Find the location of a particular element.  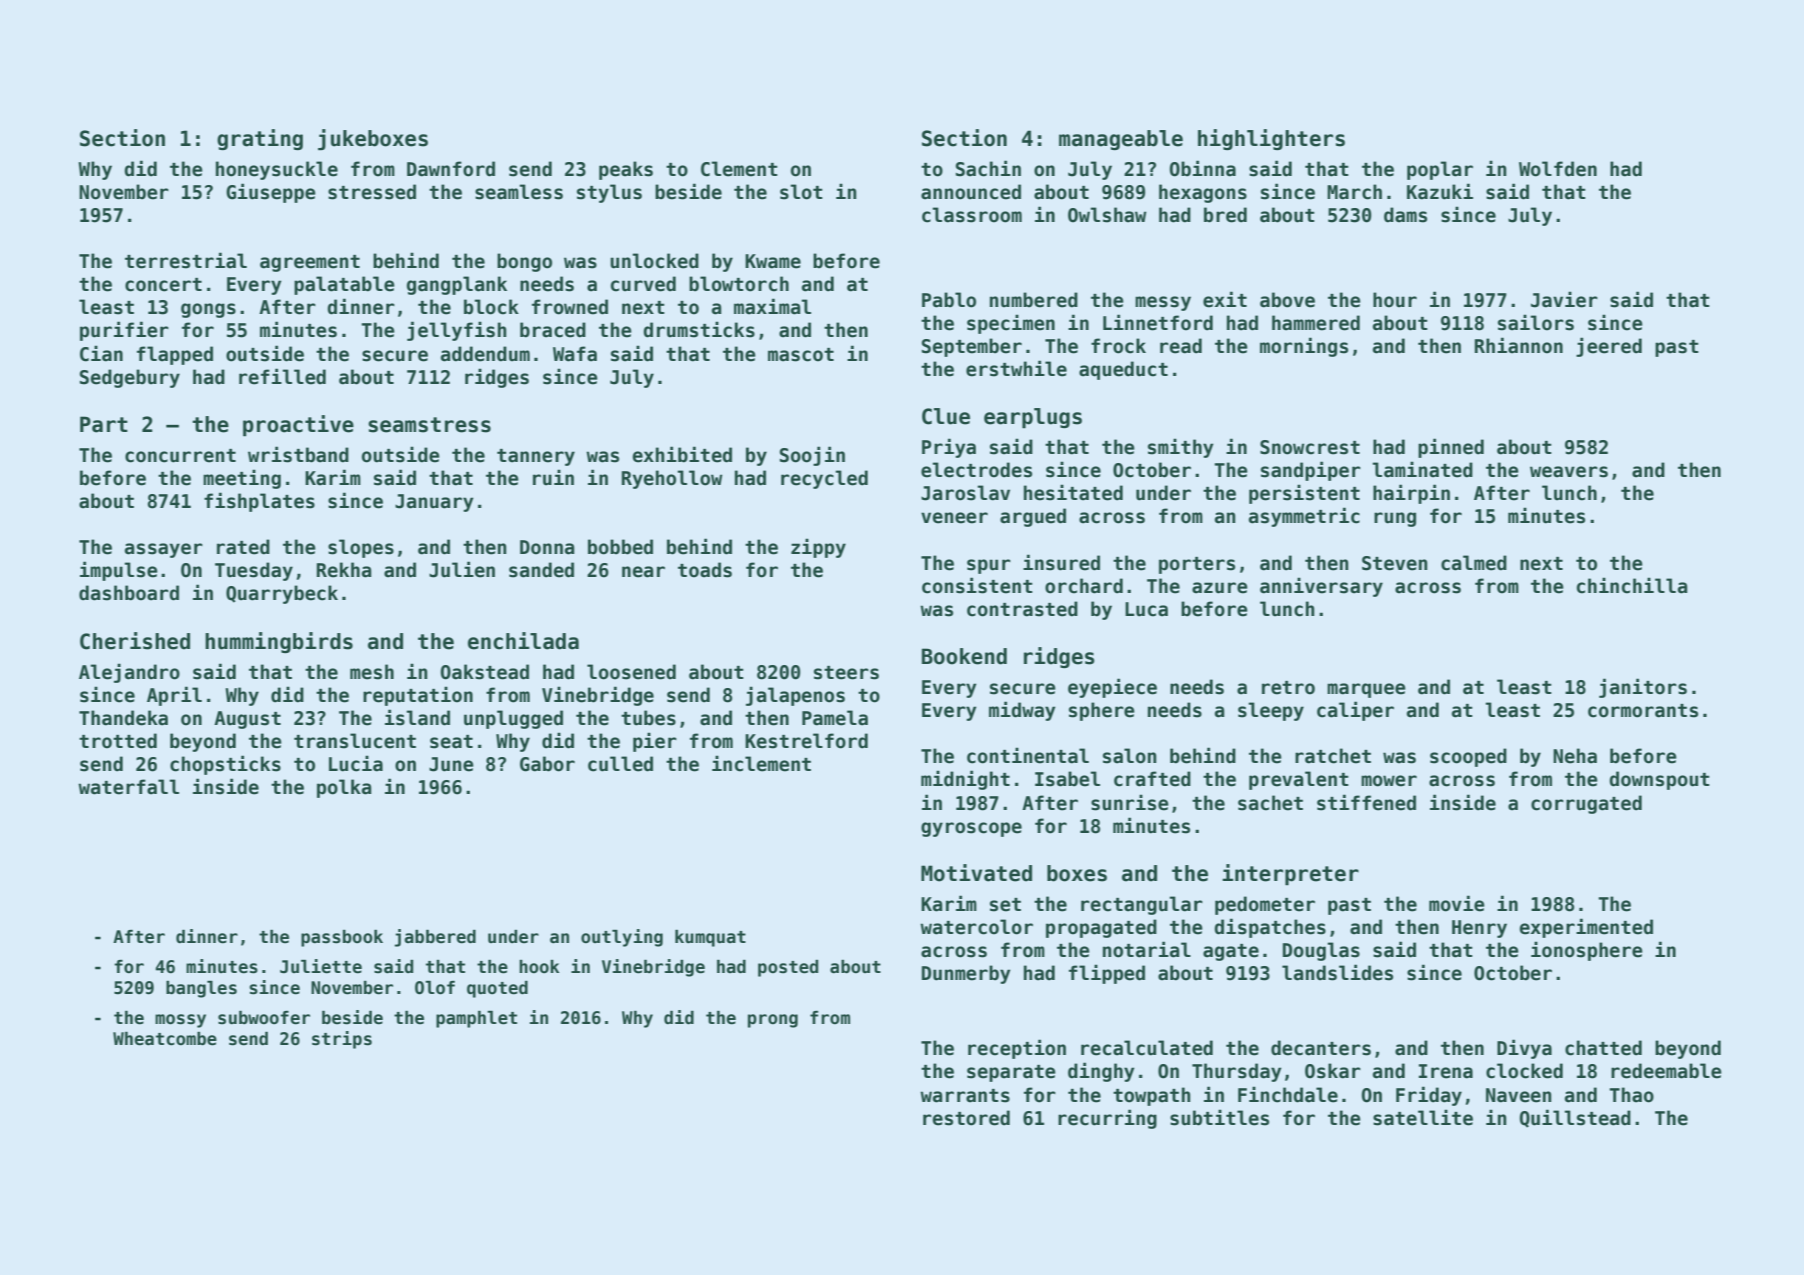

Wheatcombe is located at coordinates (165, 1039).
